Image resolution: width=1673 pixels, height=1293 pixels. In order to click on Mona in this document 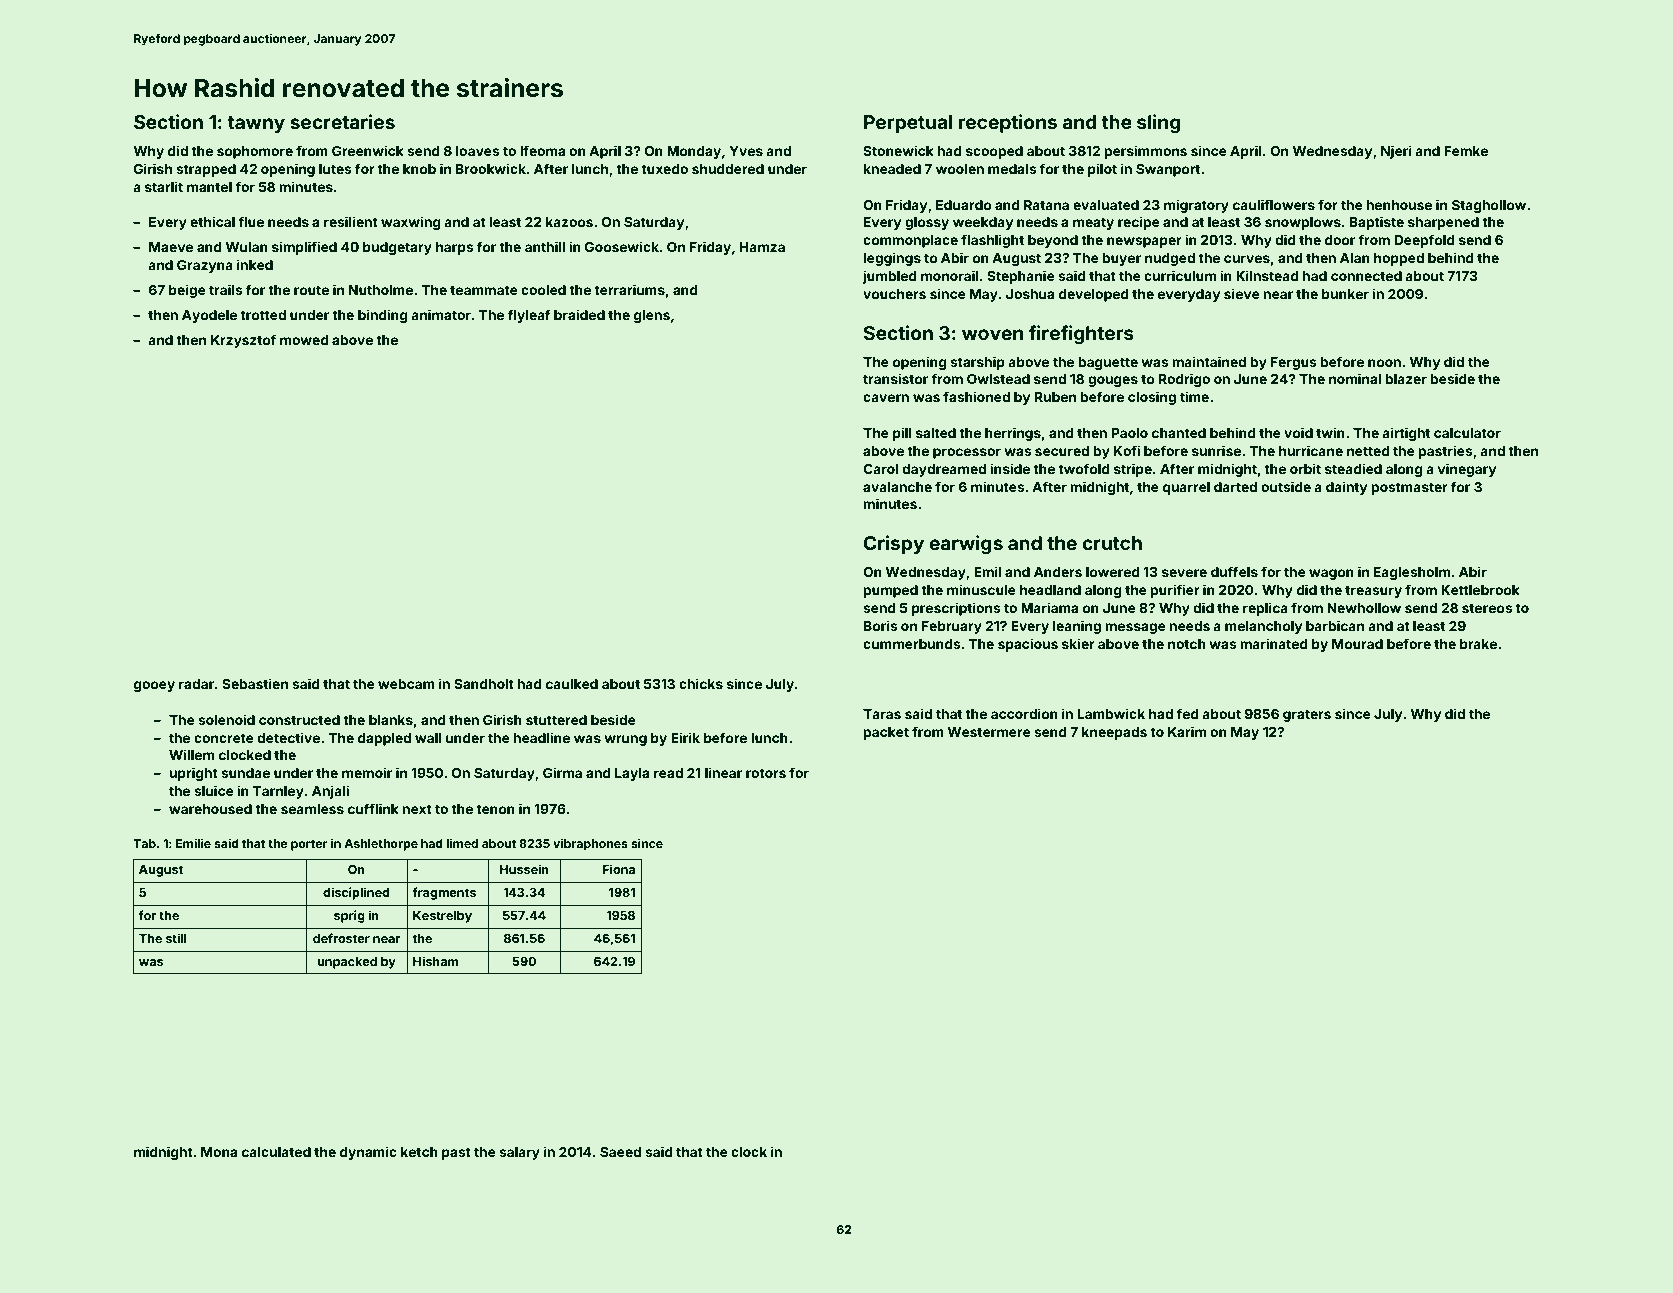, I will do `click(219, 1152)`.
